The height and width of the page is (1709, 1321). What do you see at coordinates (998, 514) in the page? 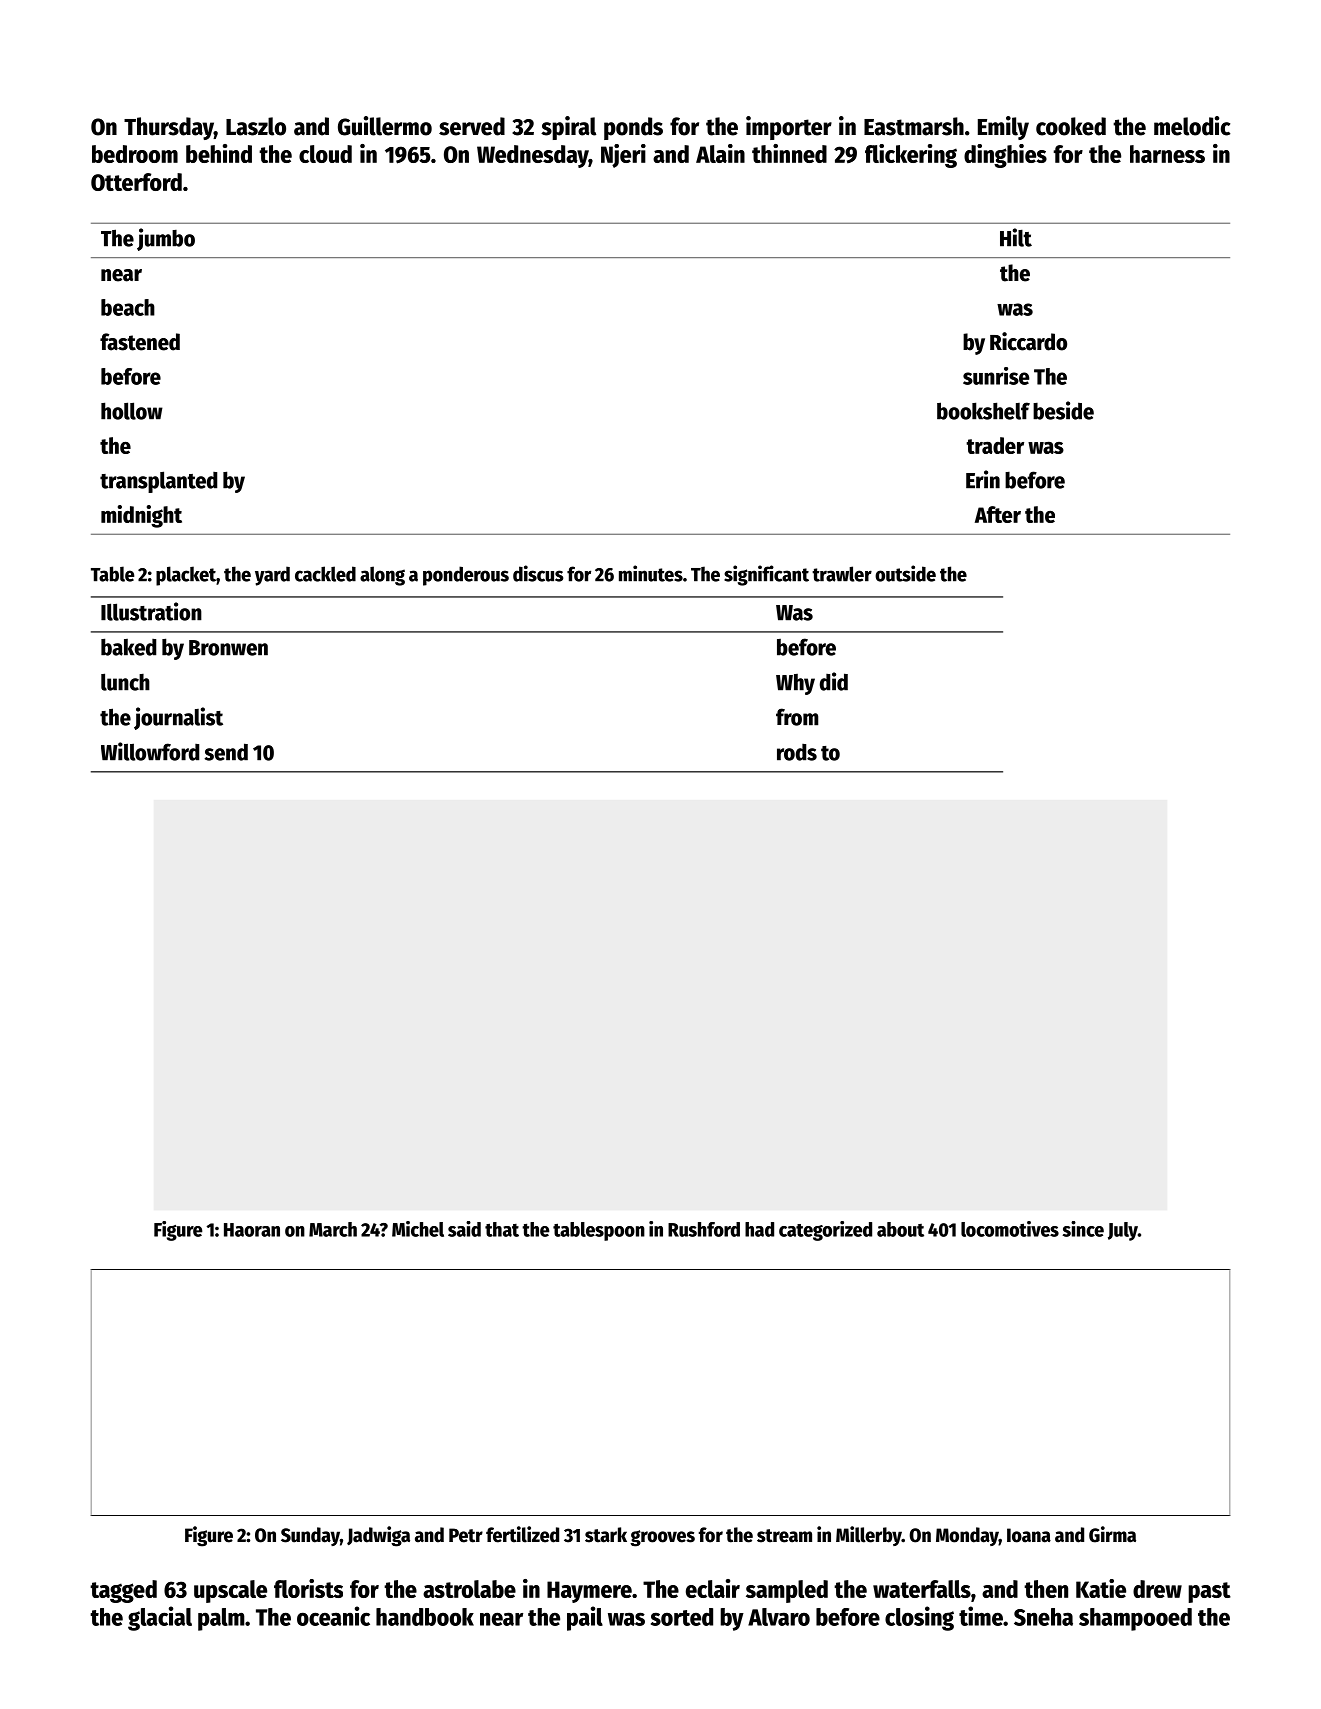
I see `After` at bounding box center [998, 514].
